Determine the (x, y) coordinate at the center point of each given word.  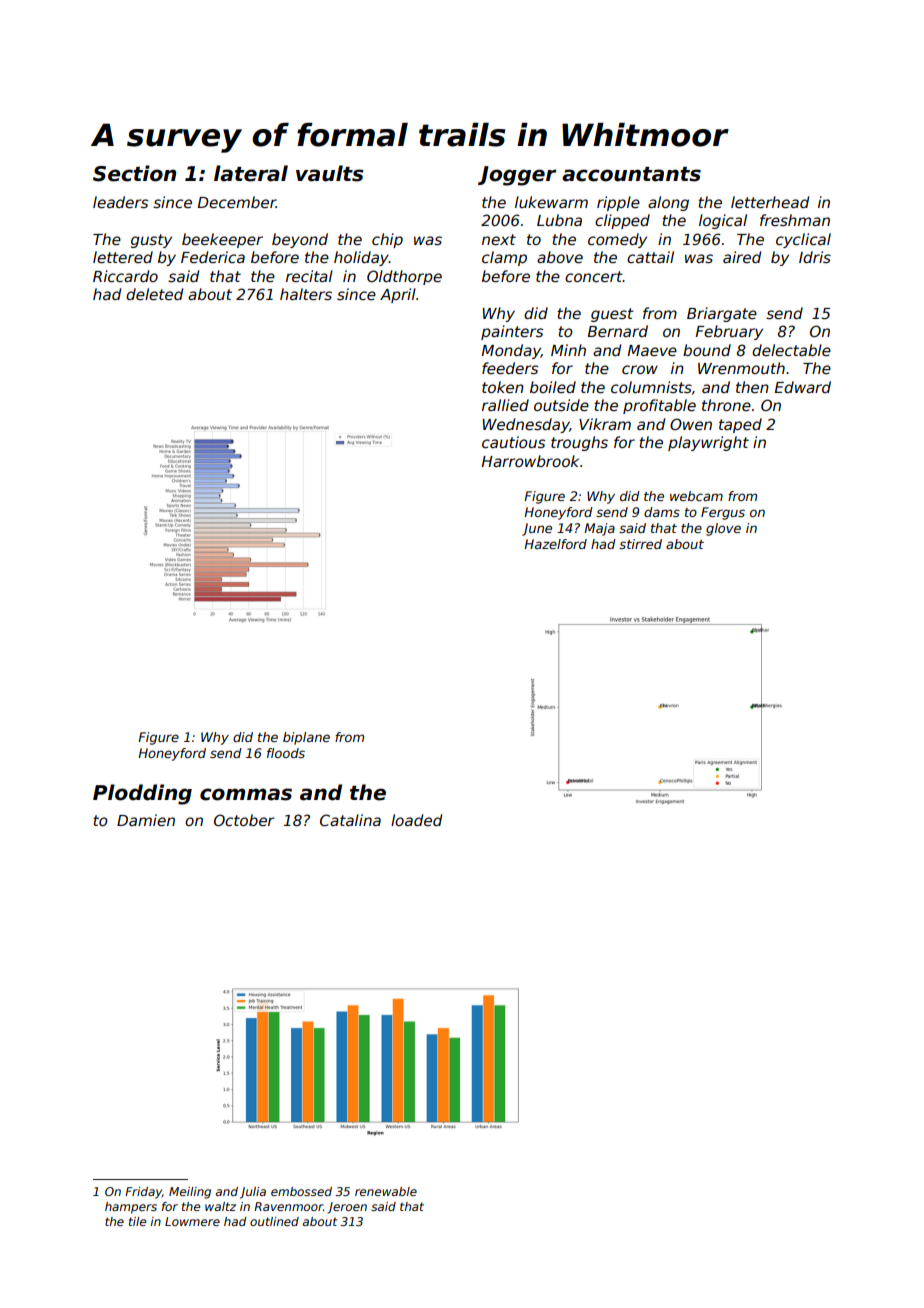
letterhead (770, 202)
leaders (120, 202)
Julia (253, 1193)
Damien (146, 820)
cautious (513, 442)
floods (286, 753)
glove (723, 529)
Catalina (350, 820)
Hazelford (555, 544)
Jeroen (347, 1208)
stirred (640, 544)
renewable (386, 1191)
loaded (416, 820)
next (499, 239)
